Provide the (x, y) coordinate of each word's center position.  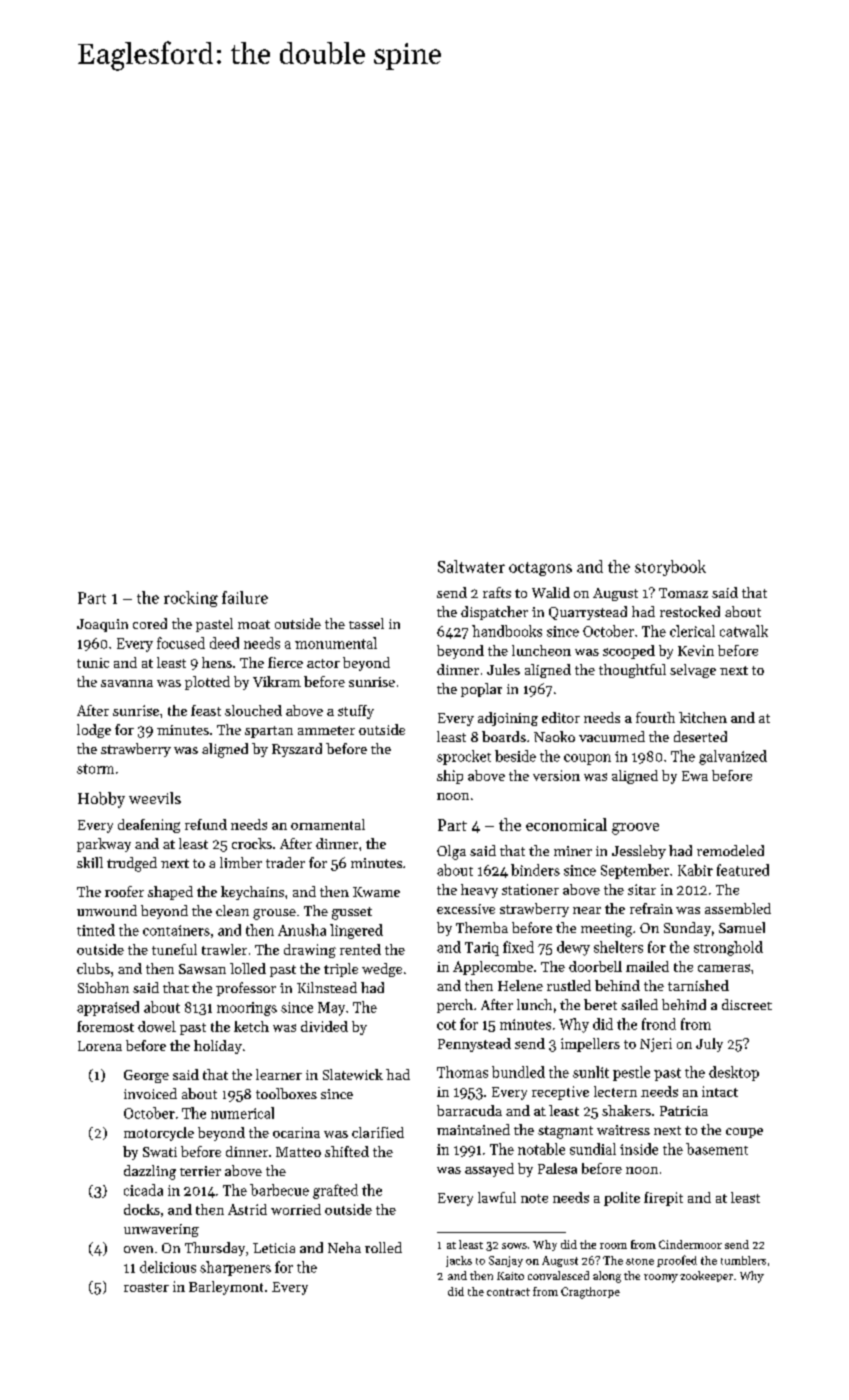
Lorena (100, 1046)
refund (206, 824)
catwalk (744, 631)
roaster (146, 1287)
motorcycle (159, 1134)
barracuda (469, 1110)
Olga (451, 852)
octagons (540, 569)
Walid (551, 592)
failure (245, 597)
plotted (207, 683)
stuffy (356, 712)
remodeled (730, 850)
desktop (734, 1073)
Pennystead (474, 1045)
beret (600, 1004)
